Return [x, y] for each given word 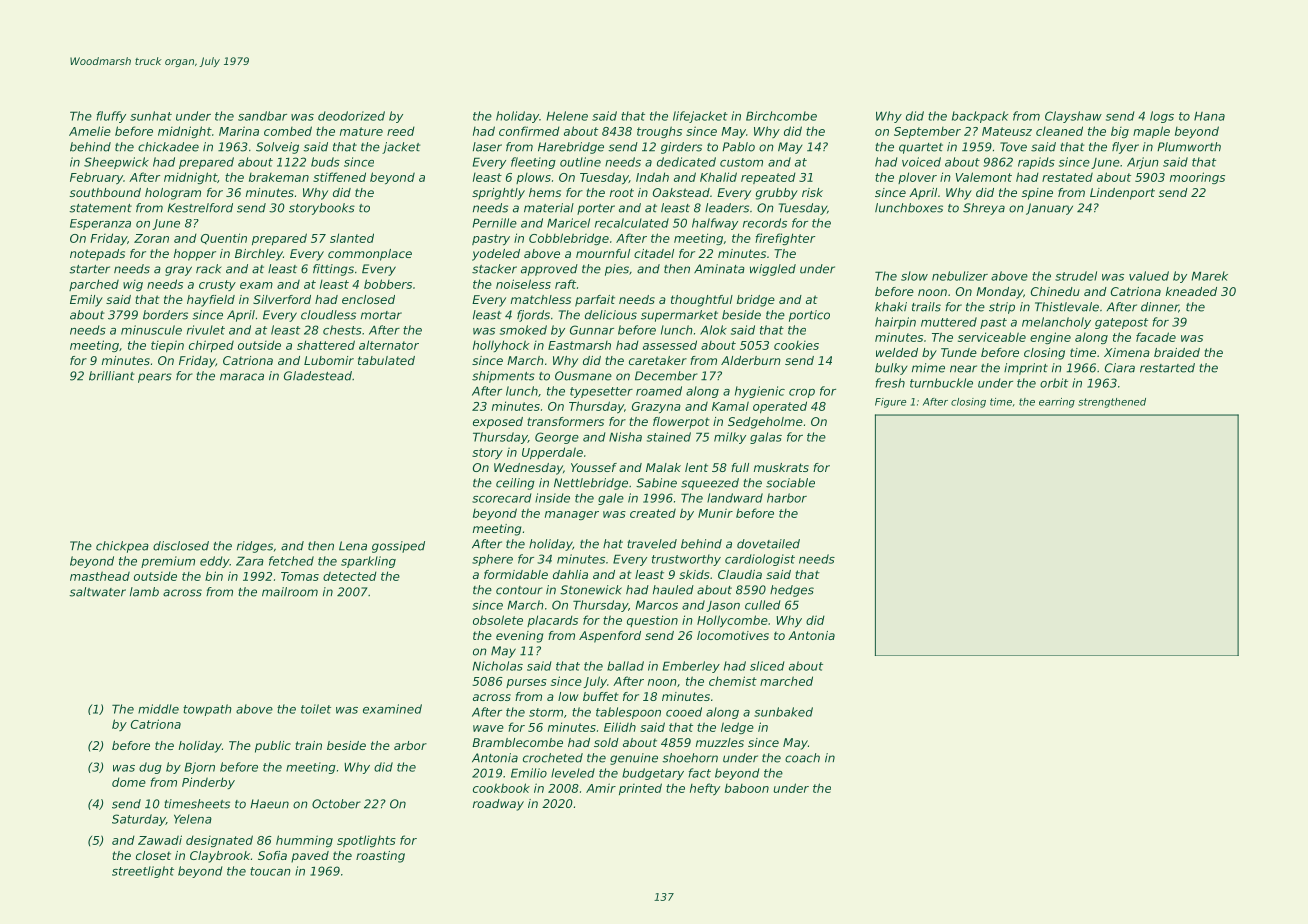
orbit [1054, 383]
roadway [498, 805]
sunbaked [783, 712]
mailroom [290, 592]
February [96, 178]
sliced [767, 666]
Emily [86, 301]
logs [1162, 117]
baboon [747, 788]
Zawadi [160, 840]
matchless [541, 299]
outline [580, 162]
